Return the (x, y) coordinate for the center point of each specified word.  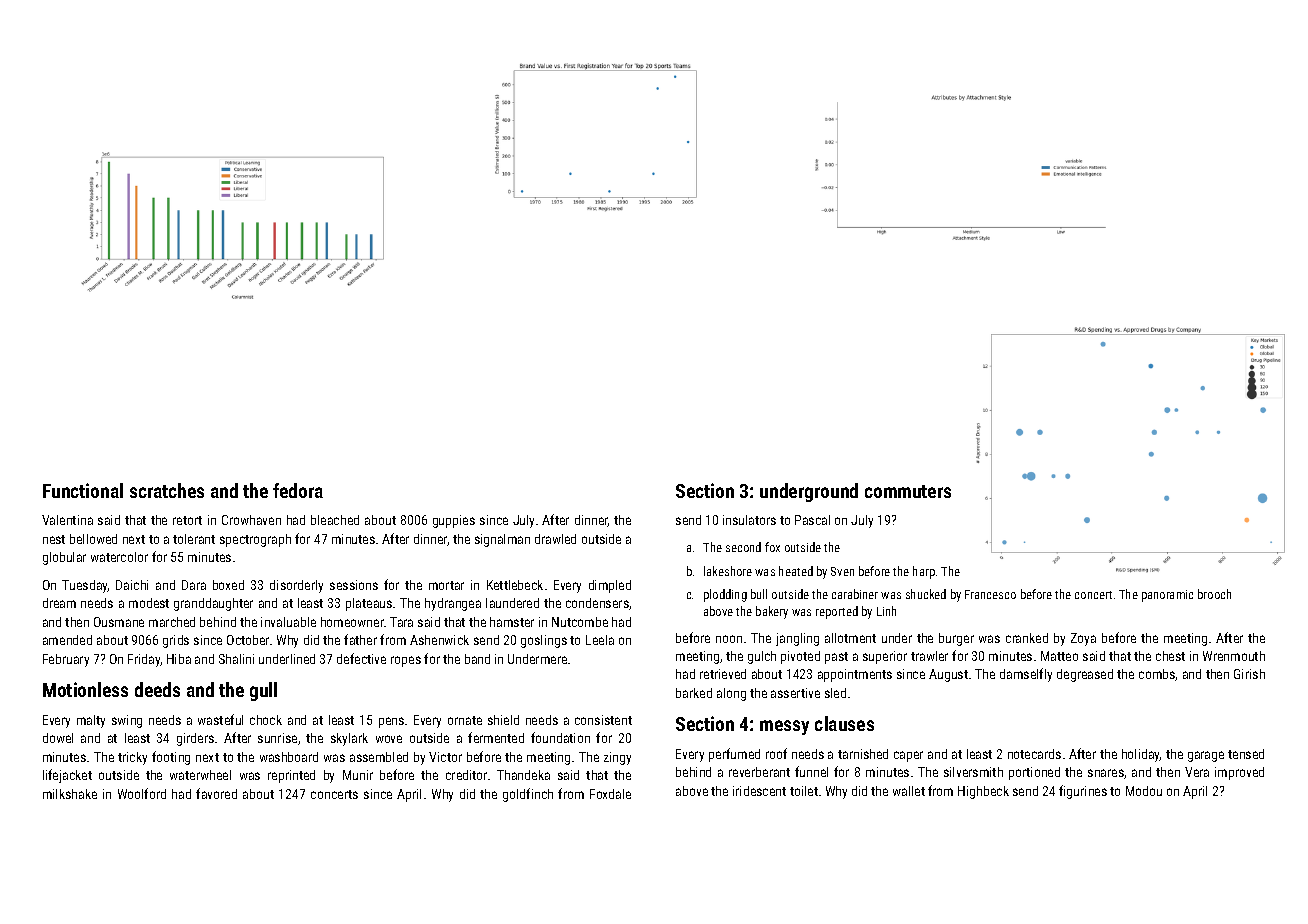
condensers (597, 603)
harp (924, 572)
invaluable (288, 622)
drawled (555, 539)
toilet (804, 791)
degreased (1085, 675)
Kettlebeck (515, 585)
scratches (167, 490)
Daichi (132, 585)
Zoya (1083, 639)
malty (91, 721)
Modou (1144, 791)
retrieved (723, 674)
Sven (842, 571)
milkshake (70, 794)
